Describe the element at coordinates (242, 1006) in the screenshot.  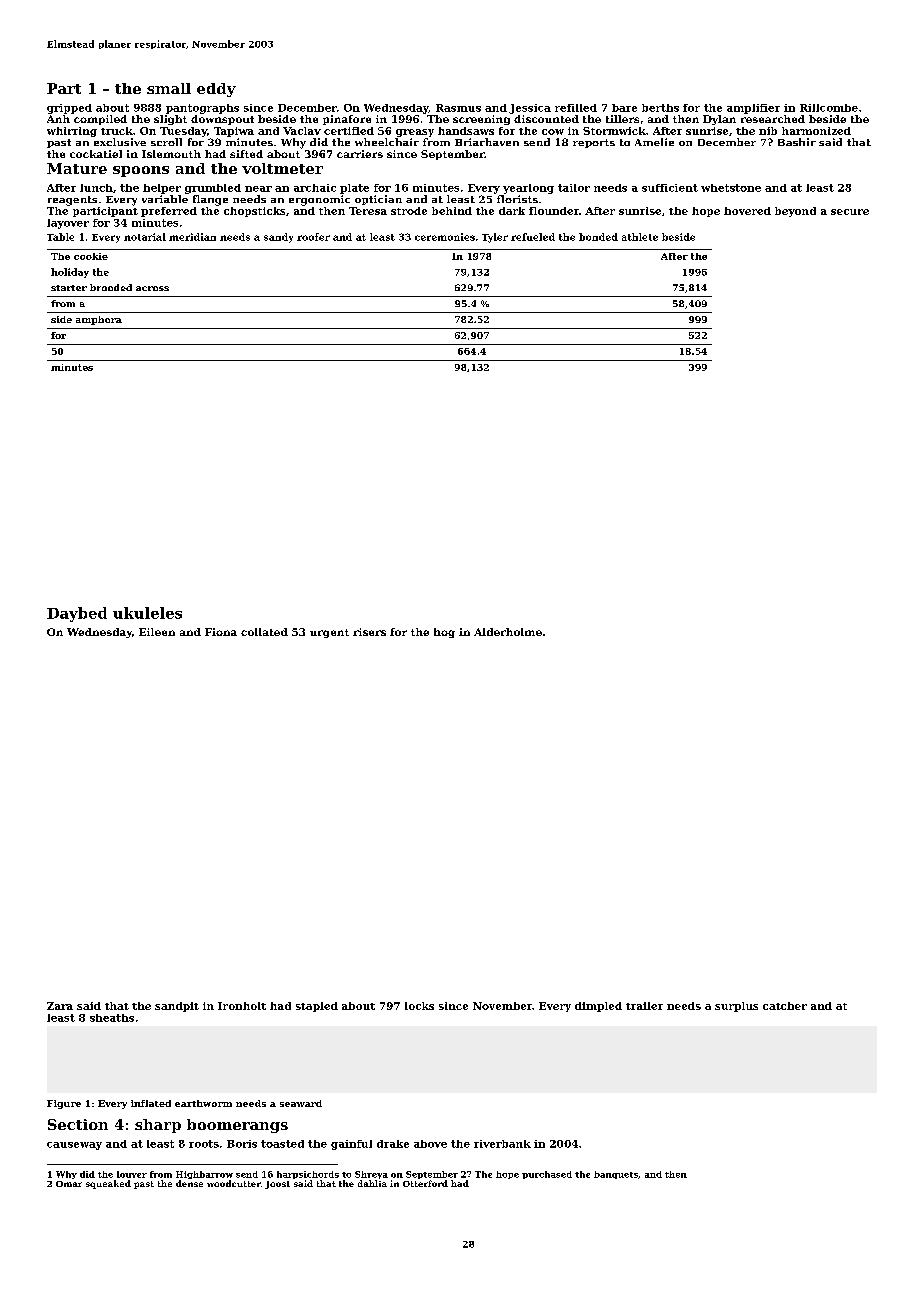
I see `Ironholt` at that location.
